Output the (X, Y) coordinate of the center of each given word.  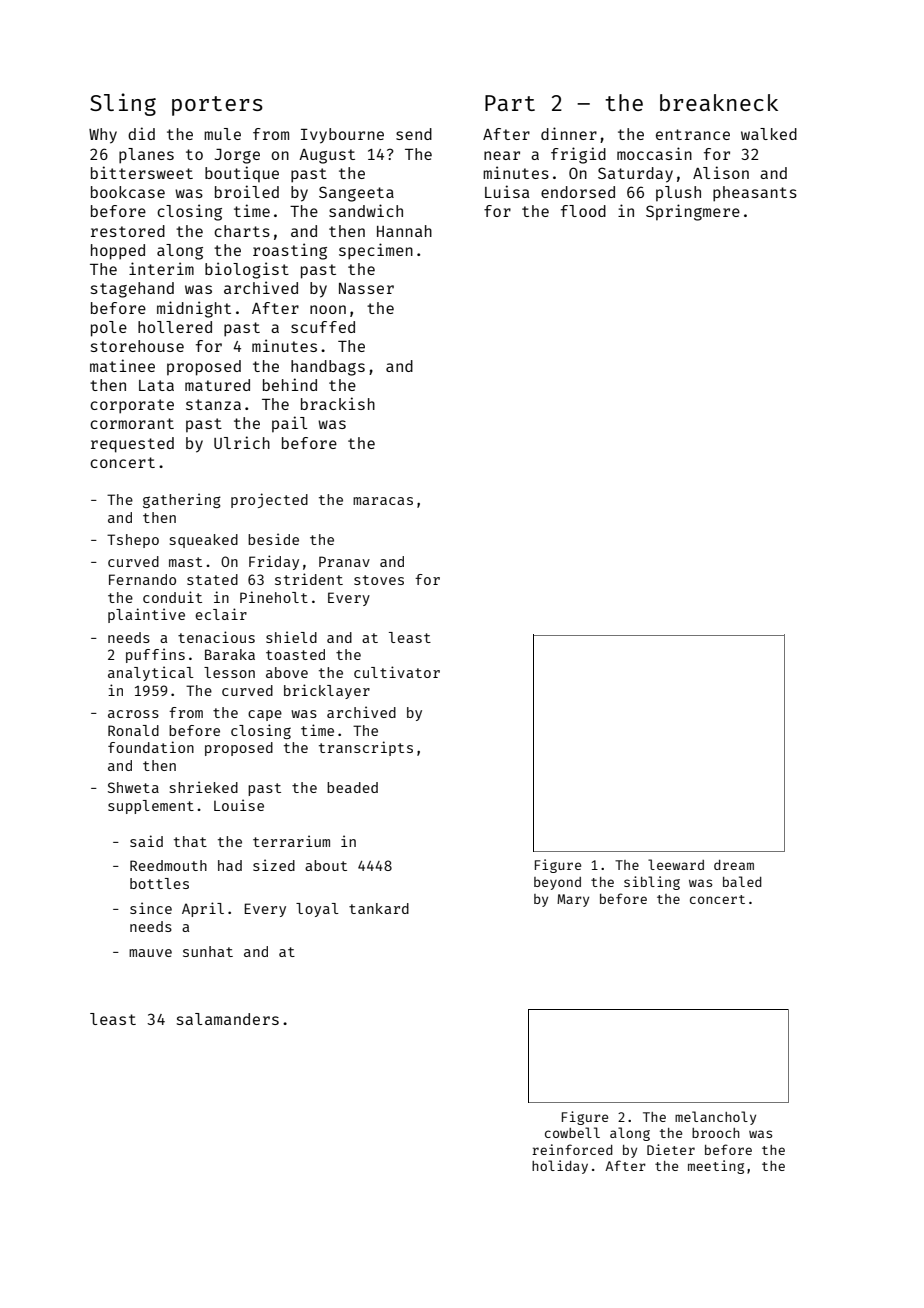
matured (217, 385)
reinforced (572, 1149)
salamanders (228, 1019)
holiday (560, 1167)
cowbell (572, 1132)
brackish (338, 403)
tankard (379, 908)
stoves (379, 580)
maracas (383, 501)
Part (510, 103)
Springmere (693, 212)
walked (769, 134)
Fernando (142, 579)
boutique (242, 174)
